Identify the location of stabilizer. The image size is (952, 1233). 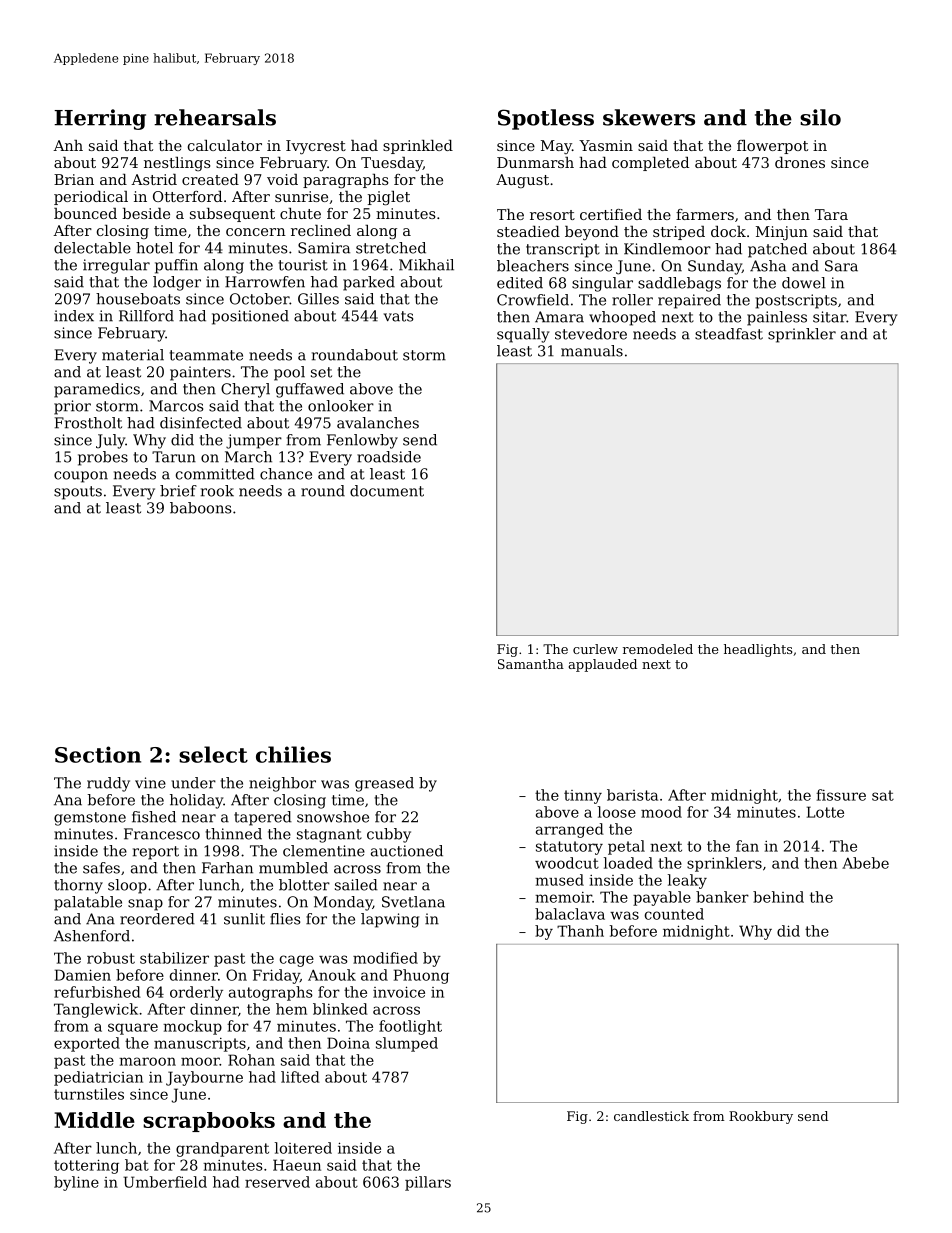
(174, 958).
